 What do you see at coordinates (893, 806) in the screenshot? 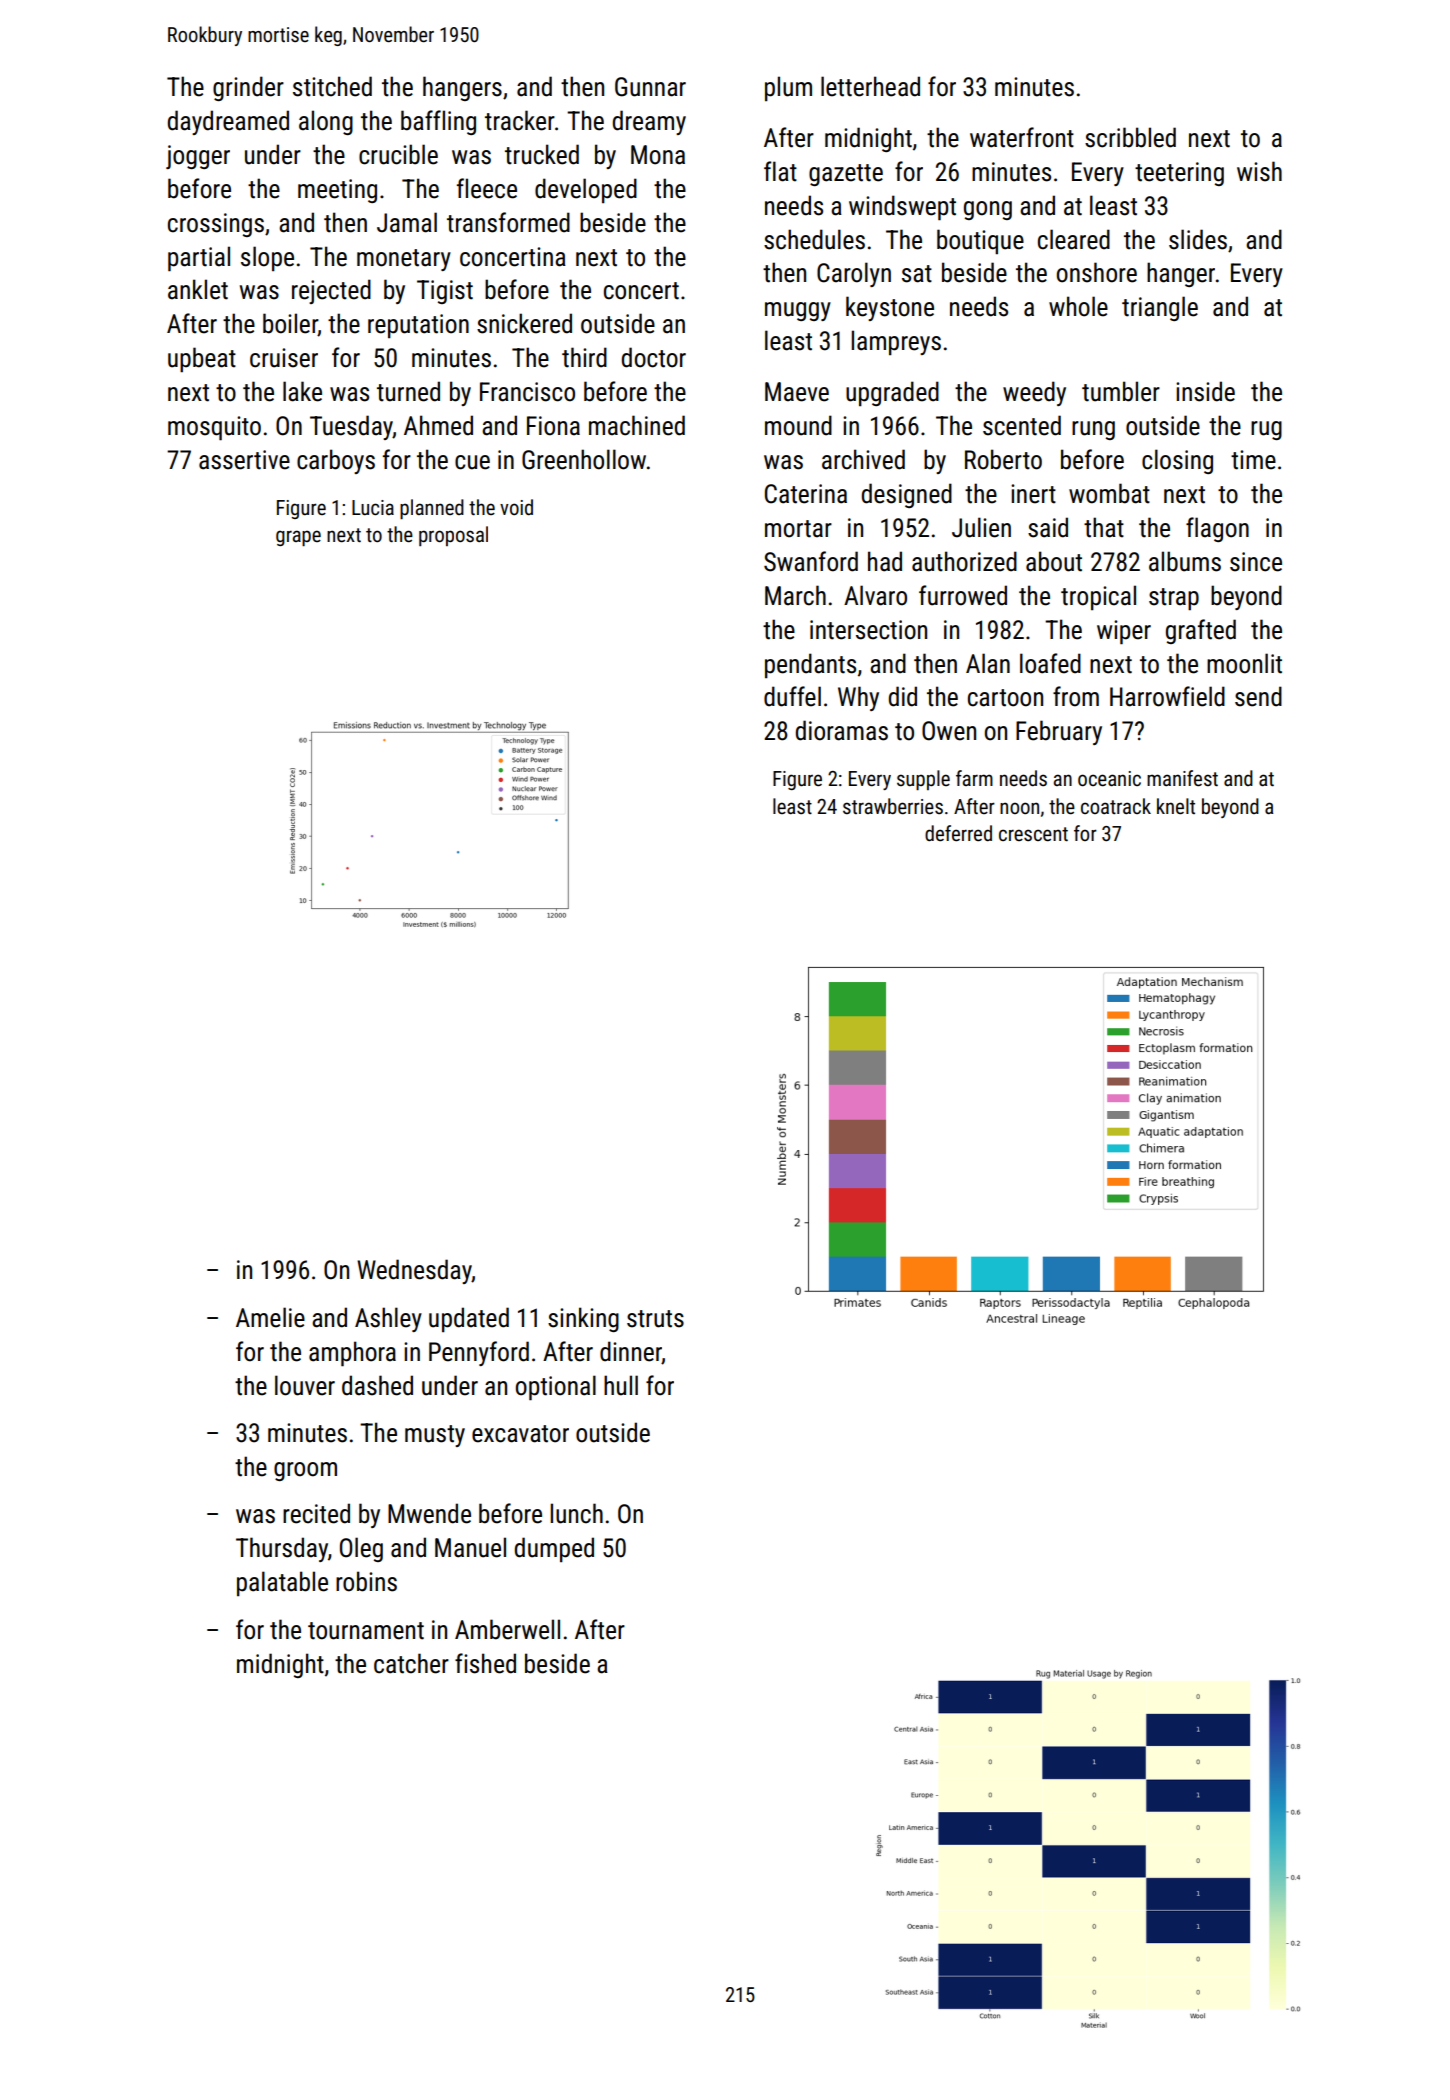
I see `strawberries` at bounding box center [893, 806].
